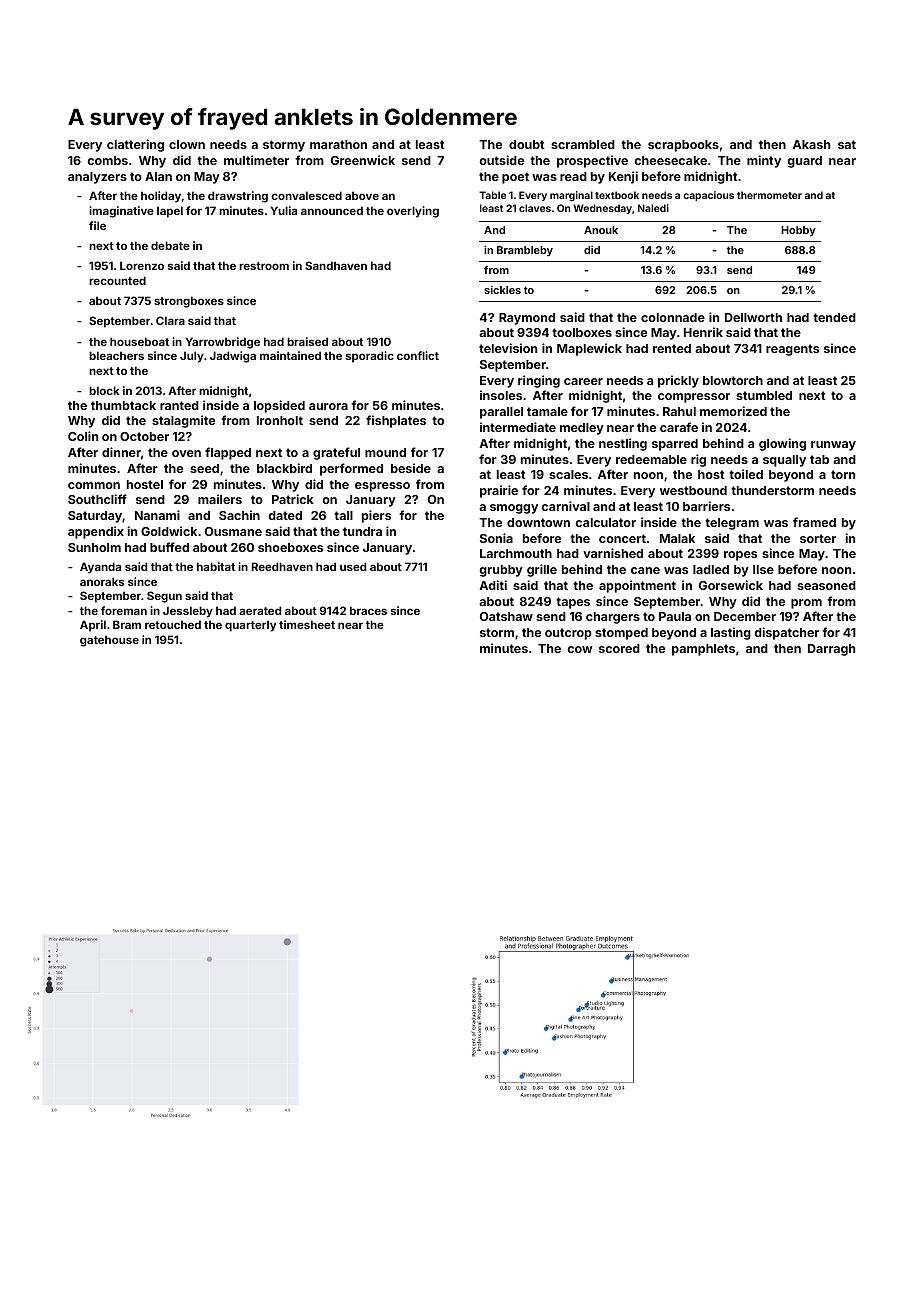 This screenshot has height=1308, width=924. Describe the element at coordinates (142, 265) in the screenshot. I see `Lorenzo` at that location.
